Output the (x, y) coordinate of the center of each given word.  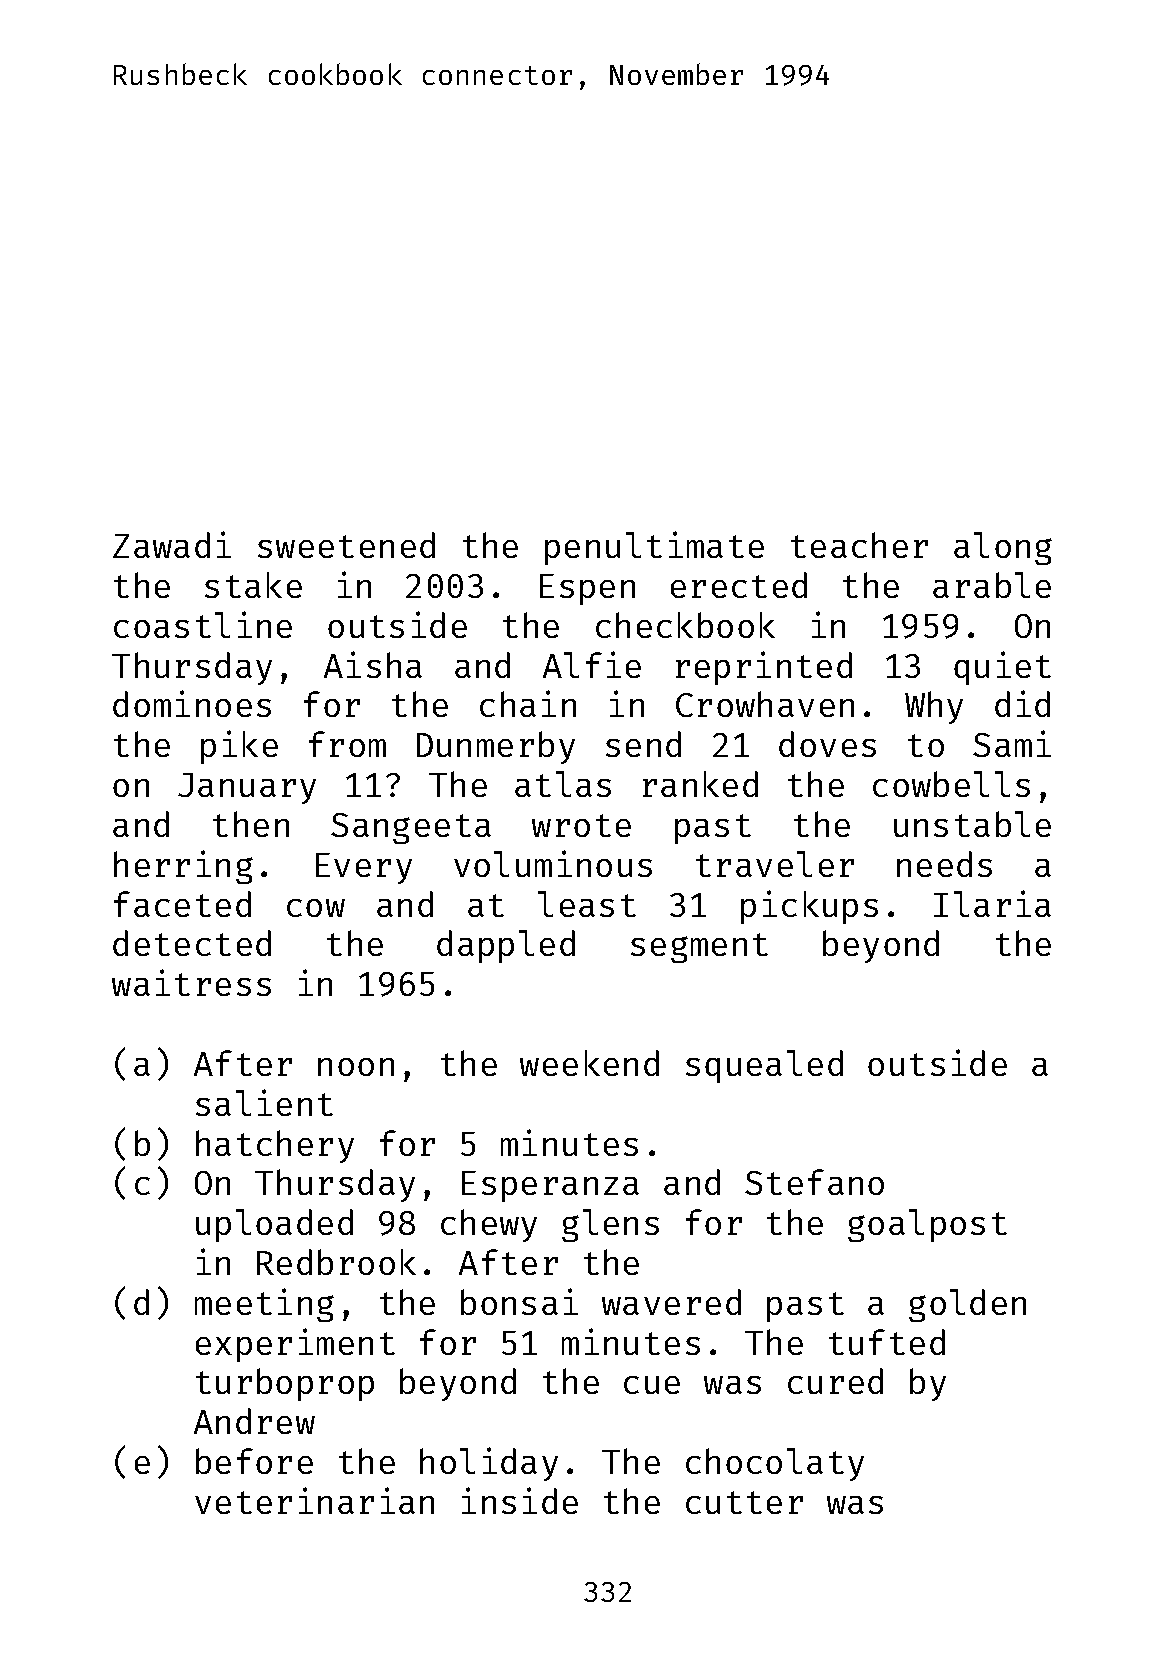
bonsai (519, 1301)
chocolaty (775, 1464)
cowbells (951, 784)
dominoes (192, 703)
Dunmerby (496, 747)
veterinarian (314, 1500)
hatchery (275, 1146)
